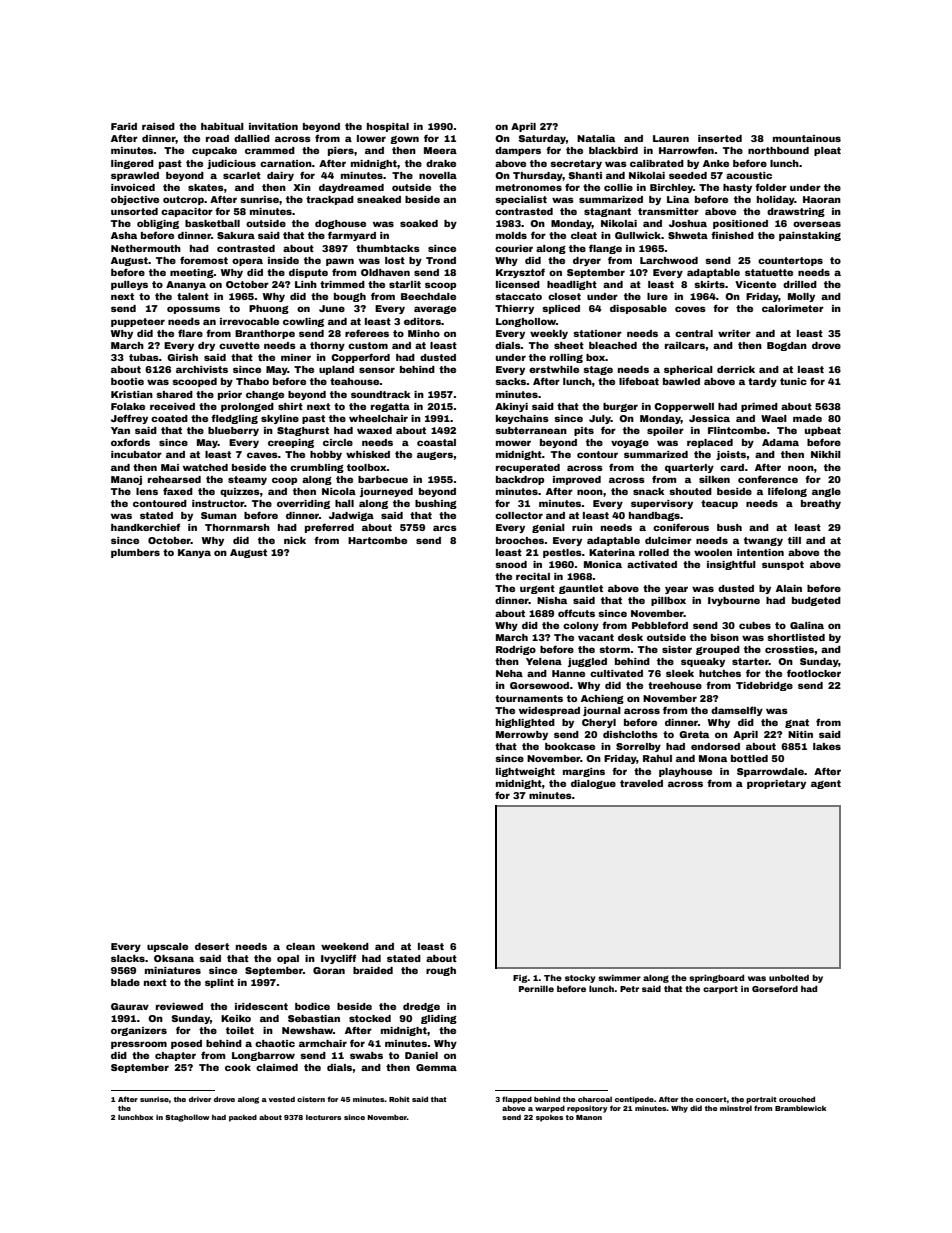  What do you see at coordinates (787, 492) in the image?
I see `lifelong` at bounding box center [787, 492].
